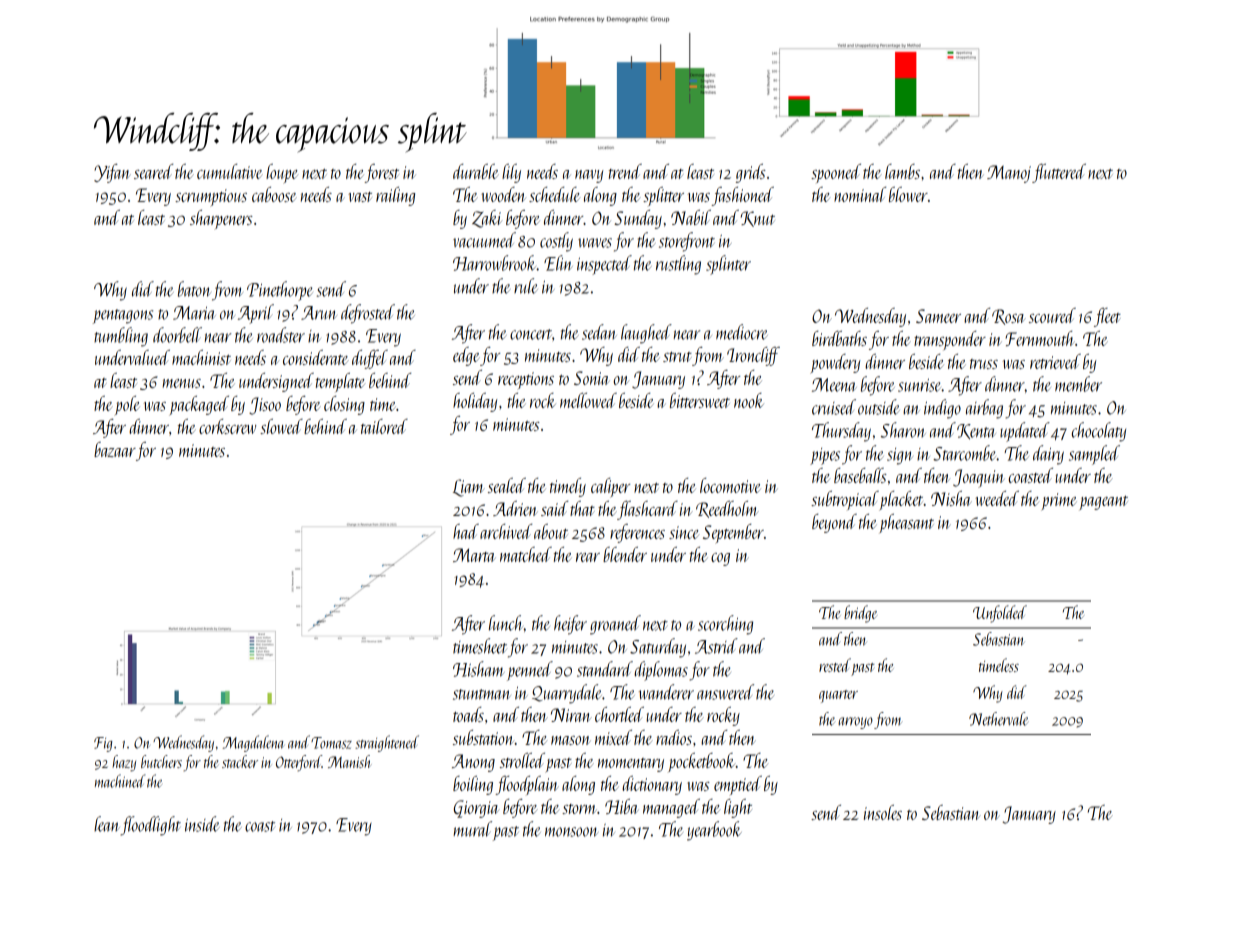 This page has height=952, width=1233. I want to click on locomotive, so click(730, 485).
